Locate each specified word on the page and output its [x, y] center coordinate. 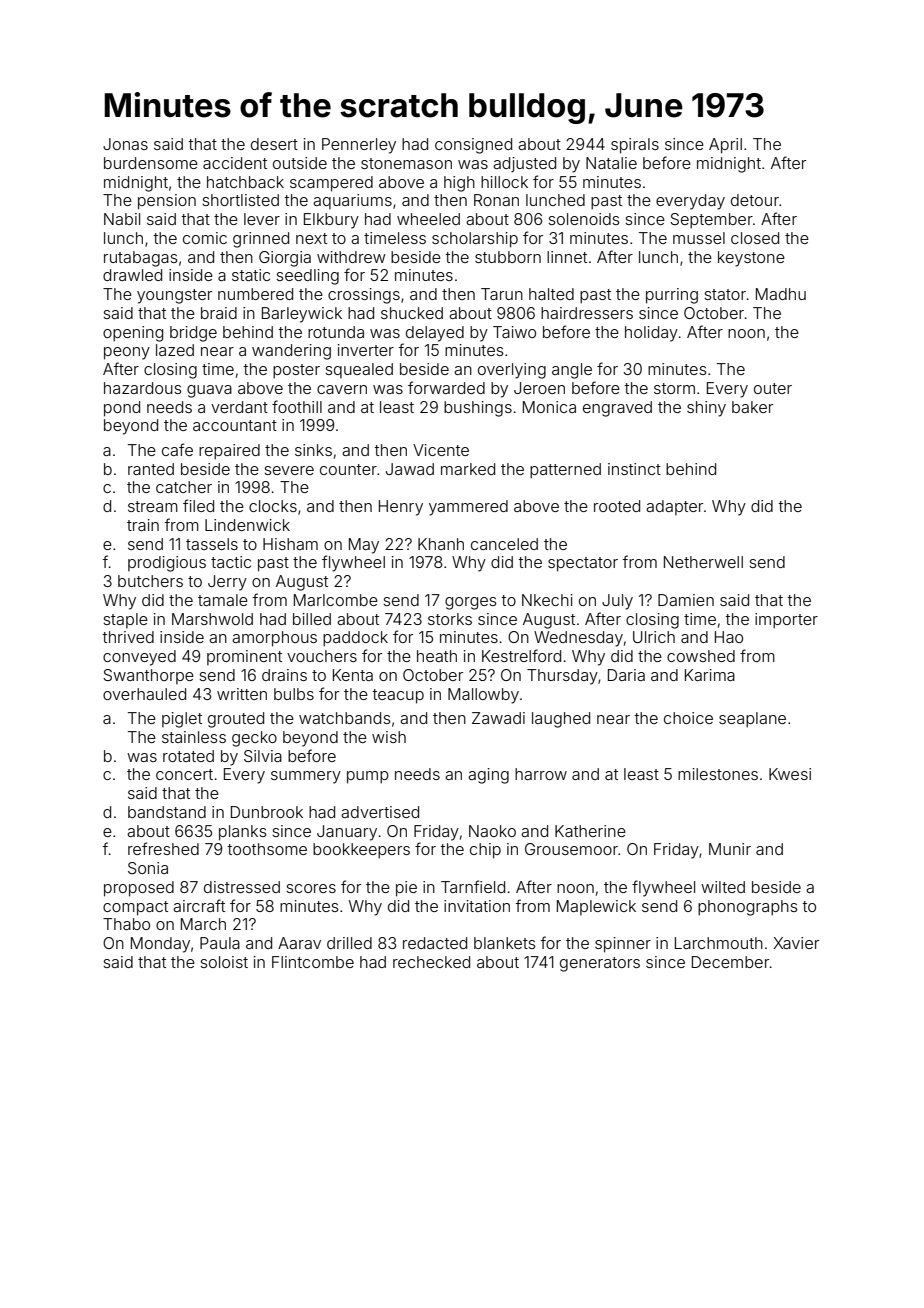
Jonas [125, 144]
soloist [224, 962]
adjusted [524, 164]
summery [306, 777]
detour [755, 200]
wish [389, 737]
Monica [549, 407]
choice [688, 718]
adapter [674, 507]
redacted [435, 943]
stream [153, 506]
